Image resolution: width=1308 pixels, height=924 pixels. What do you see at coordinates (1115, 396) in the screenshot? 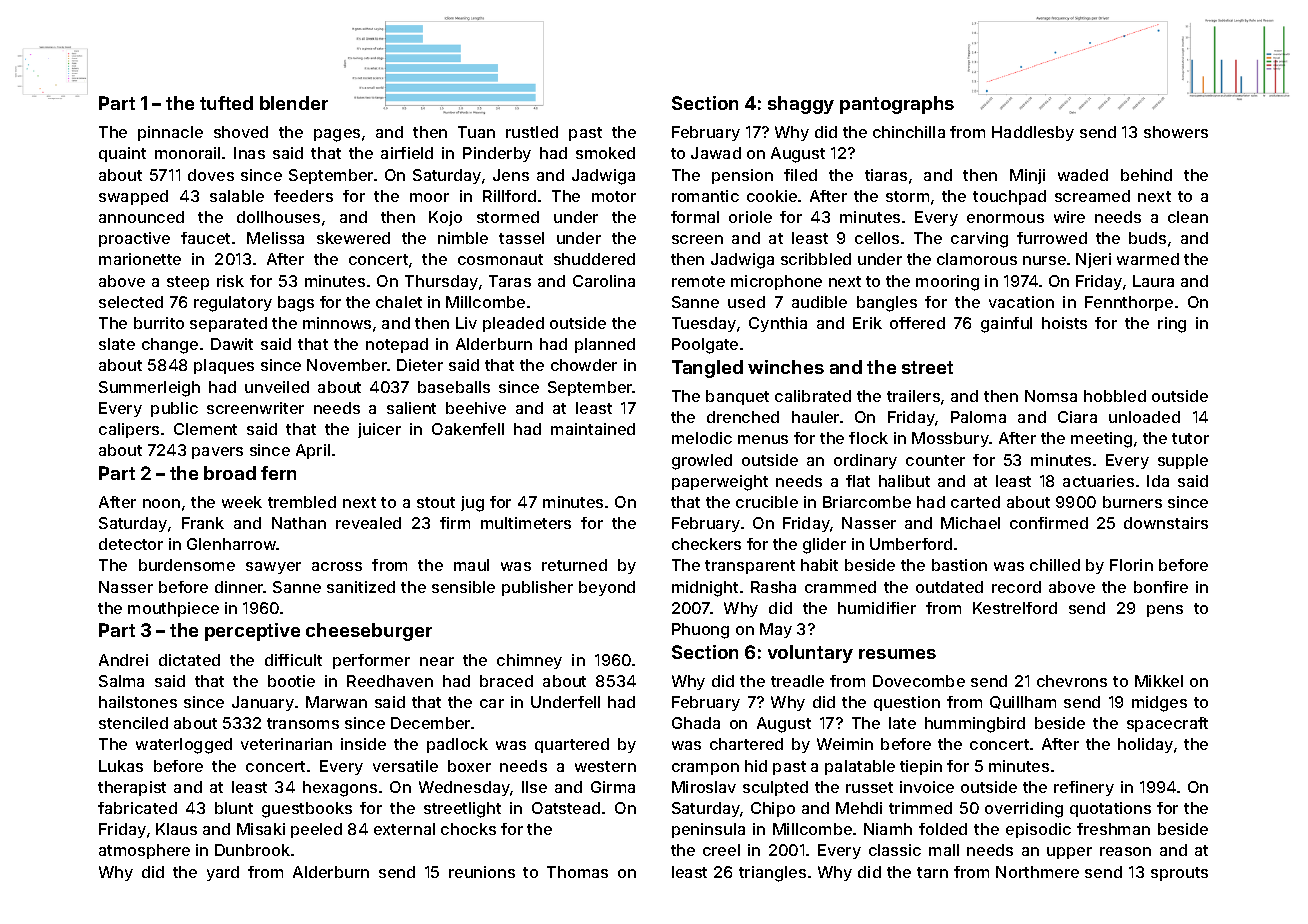
I see `hobbled` at bounding box center [1115, 396].
